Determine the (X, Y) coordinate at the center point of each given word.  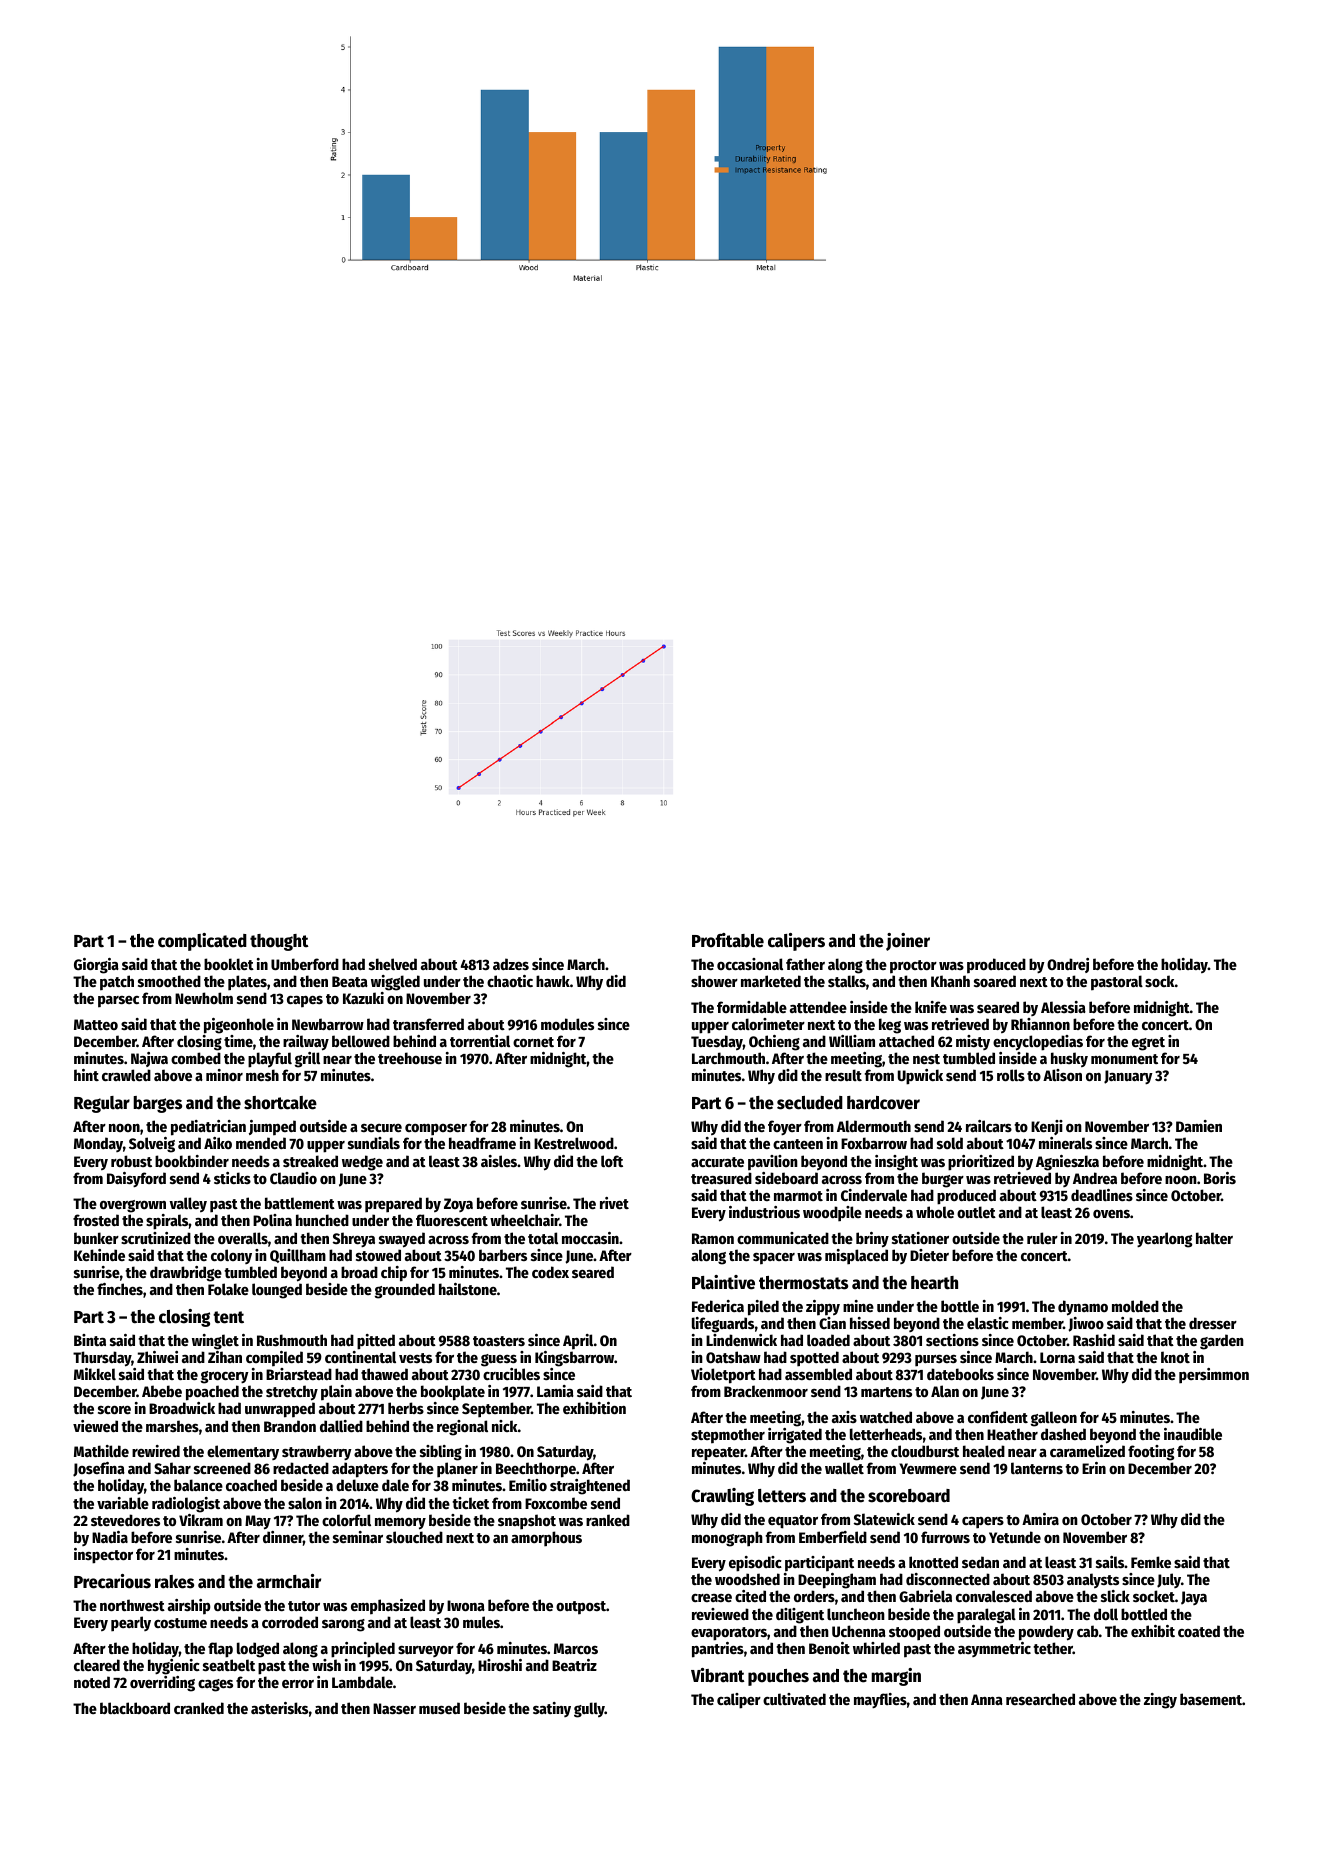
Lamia (555, 1391)
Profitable (728, 940)
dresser (1213, 1323)
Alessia (1063, 1007)
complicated (202, 942)
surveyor (426, 1651)
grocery (225, 1377)
